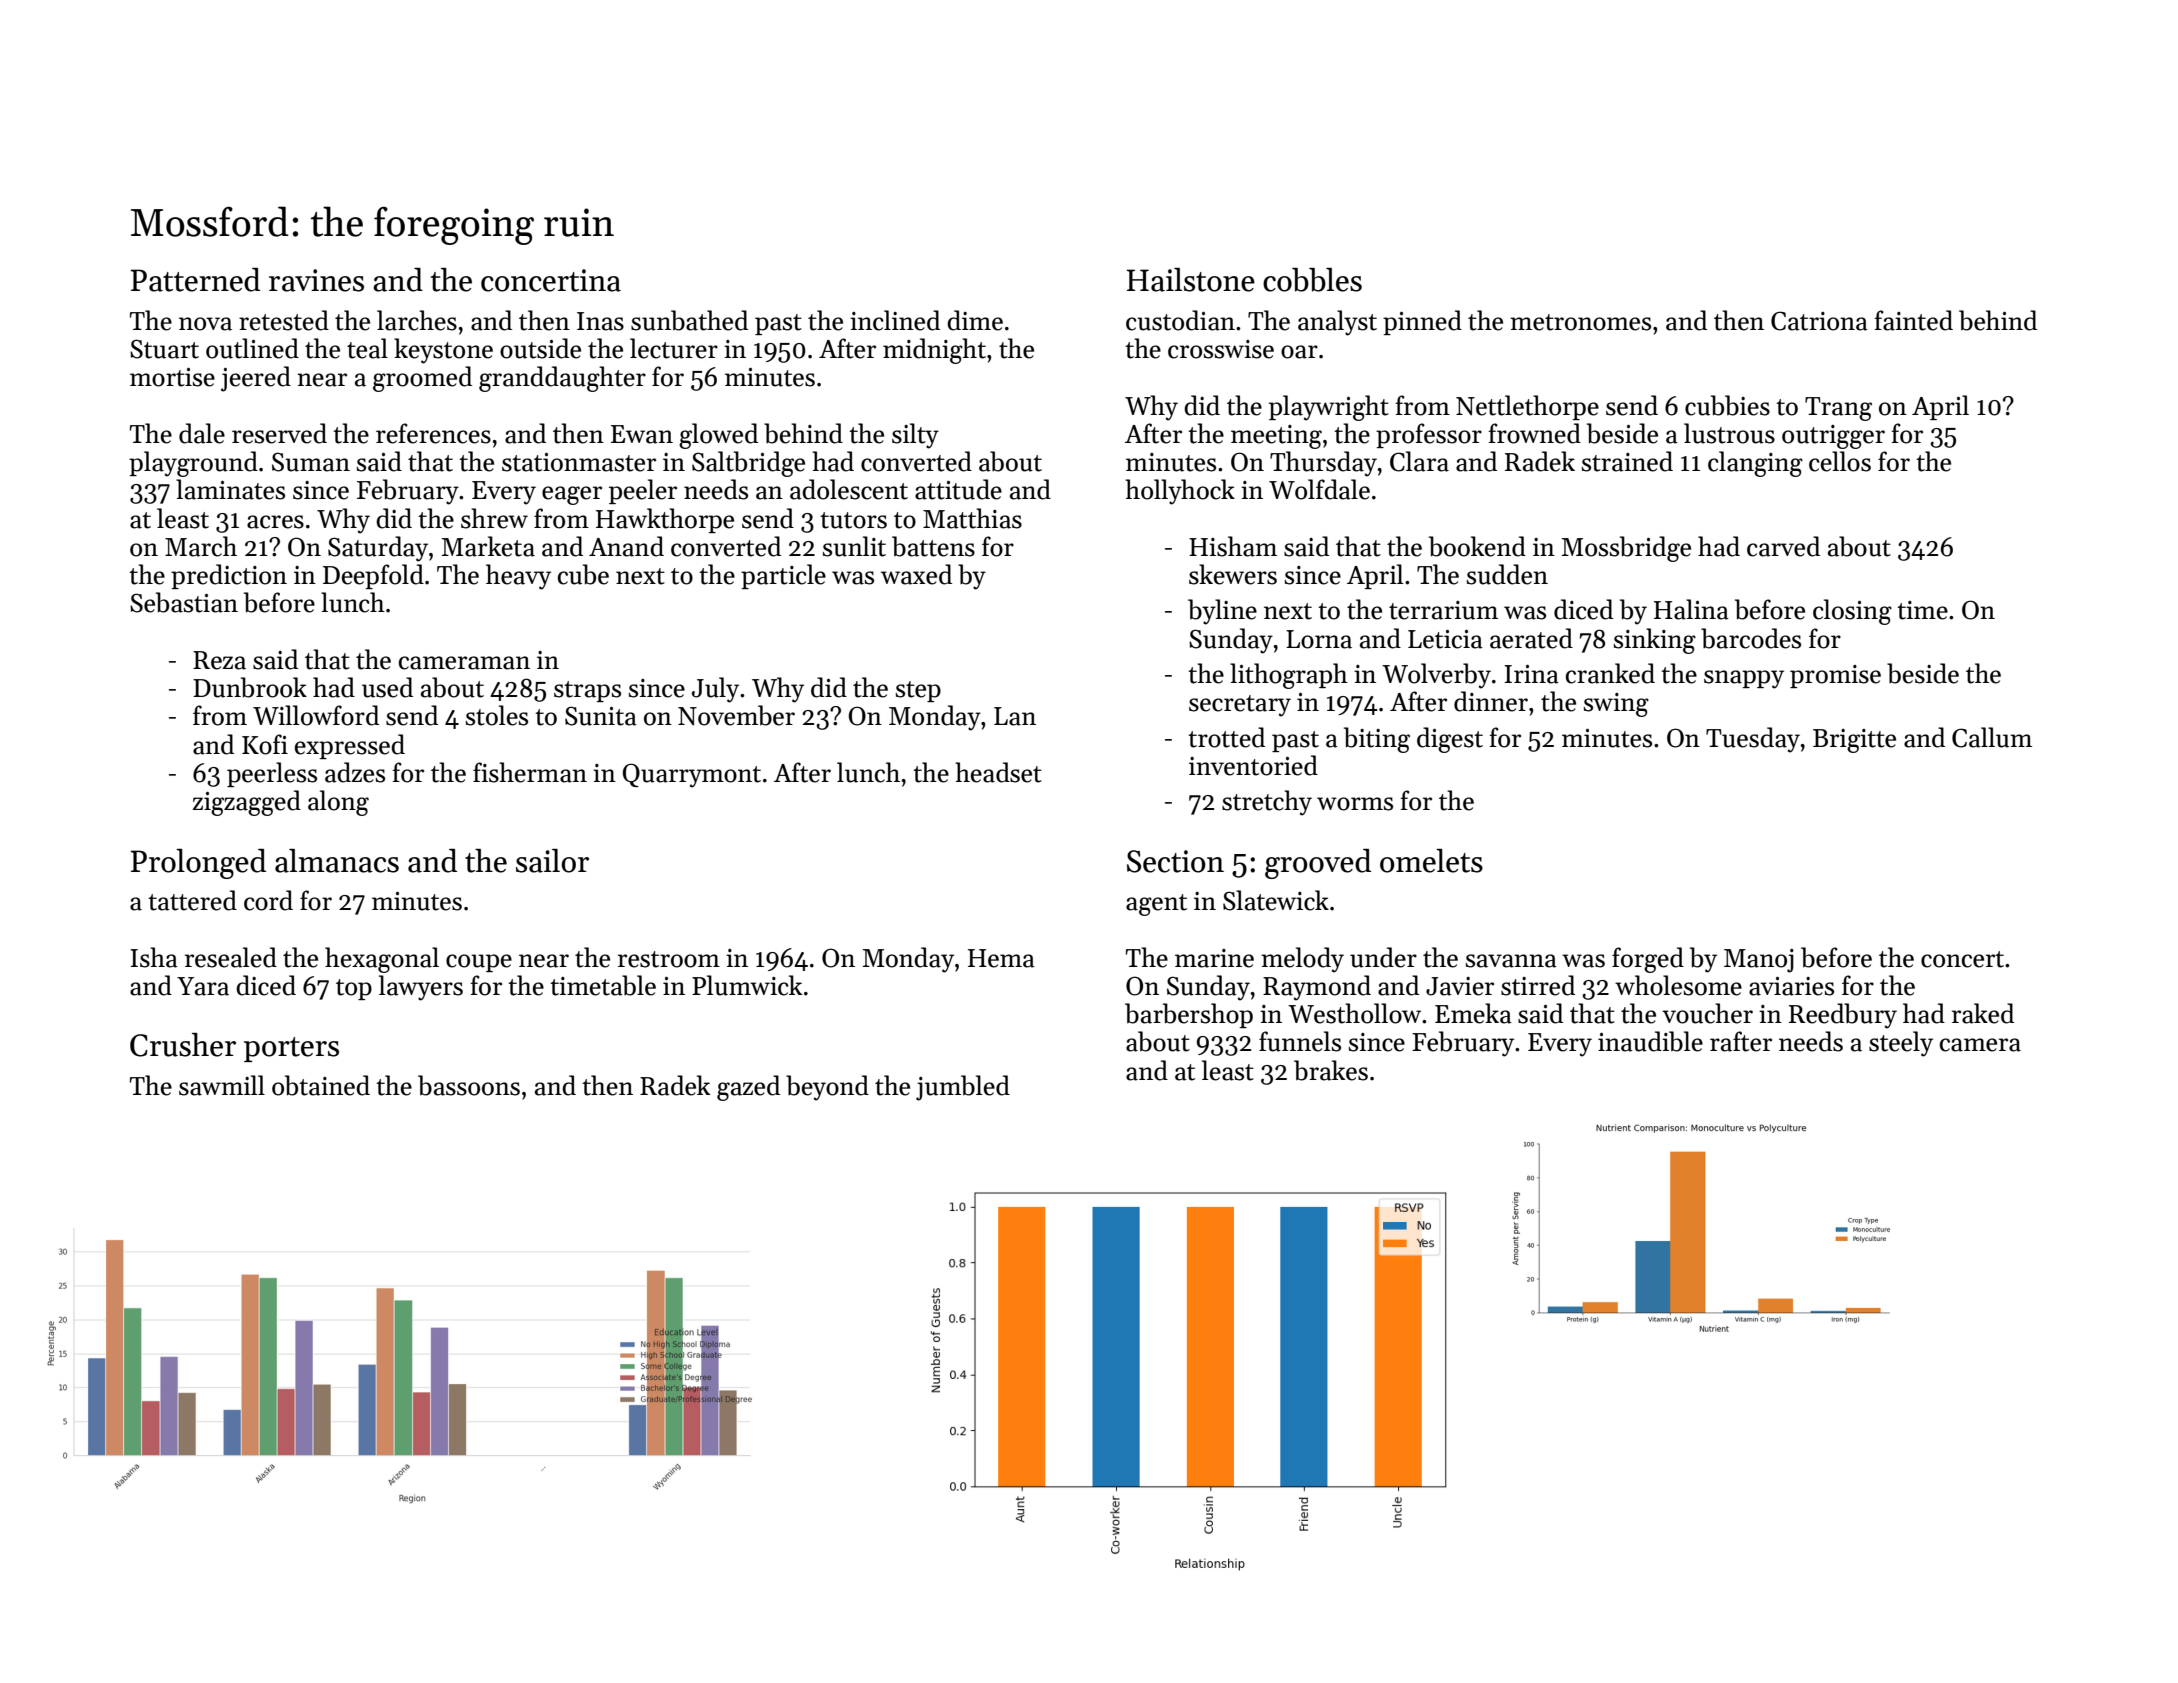 This screenshot has width=2178, height=1683. I want to click on sawmill, so click(222, 1085).
